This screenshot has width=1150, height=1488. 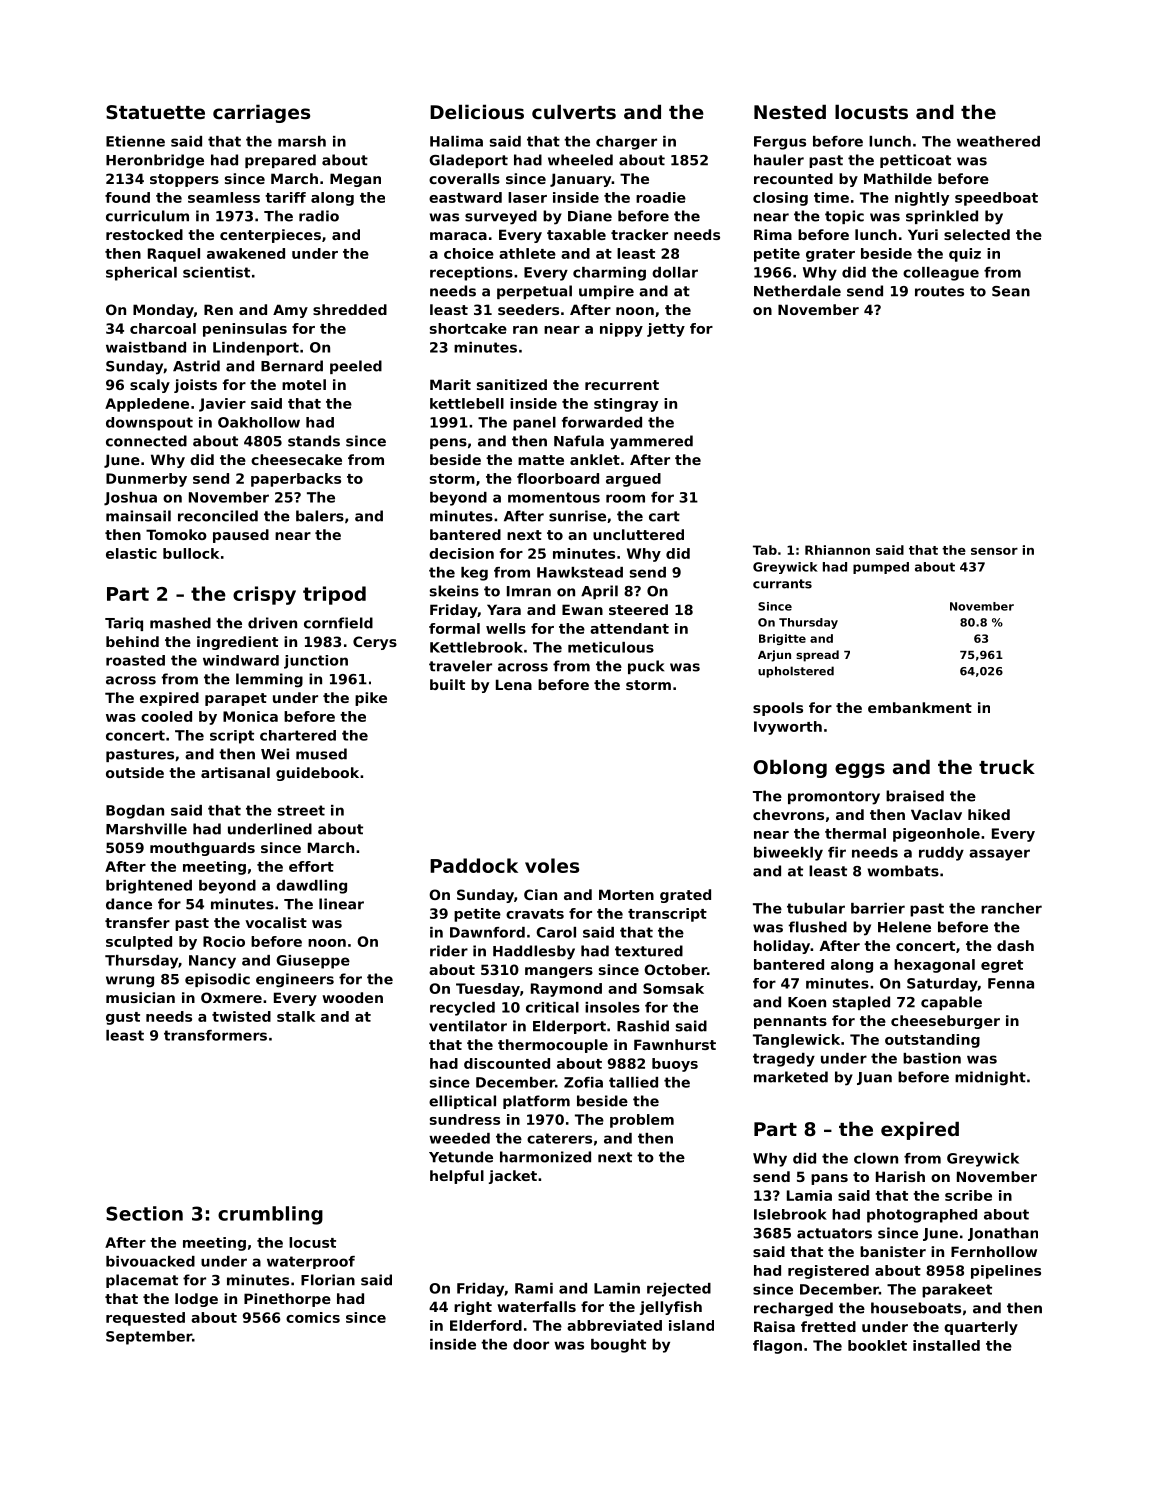 I want to click on Delicious, so click(x=477, y=112).
